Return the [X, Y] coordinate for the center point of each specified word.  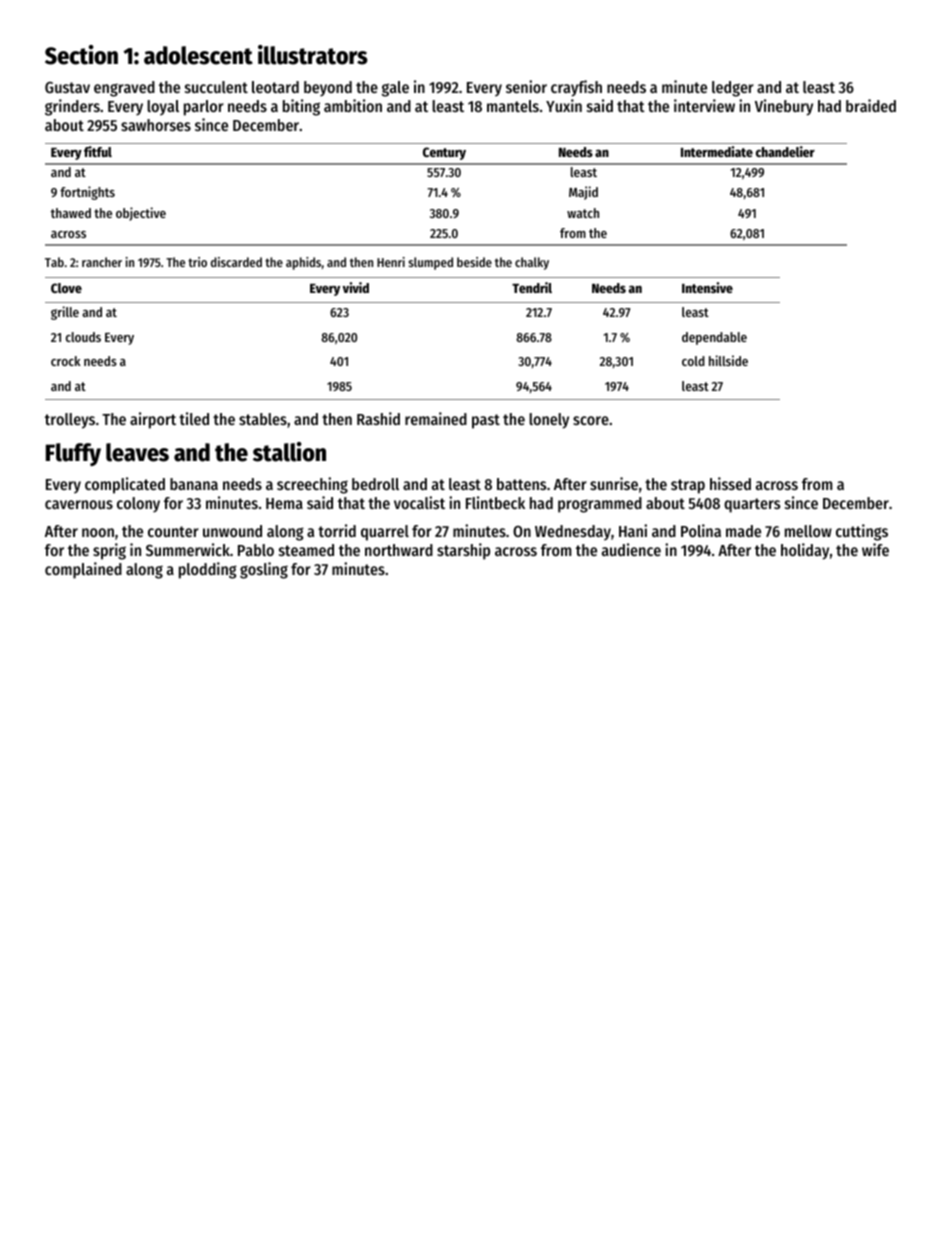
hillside [728, 360]
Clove [66, 288]
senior [526, 86]
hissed [730, 483]
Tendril [532, 287]
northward [399, 550]
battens [522, 484]
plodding [208, 570]
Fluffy [73, 454]
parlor [204, 108]
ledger [733, 89]
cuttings [862, 532]
